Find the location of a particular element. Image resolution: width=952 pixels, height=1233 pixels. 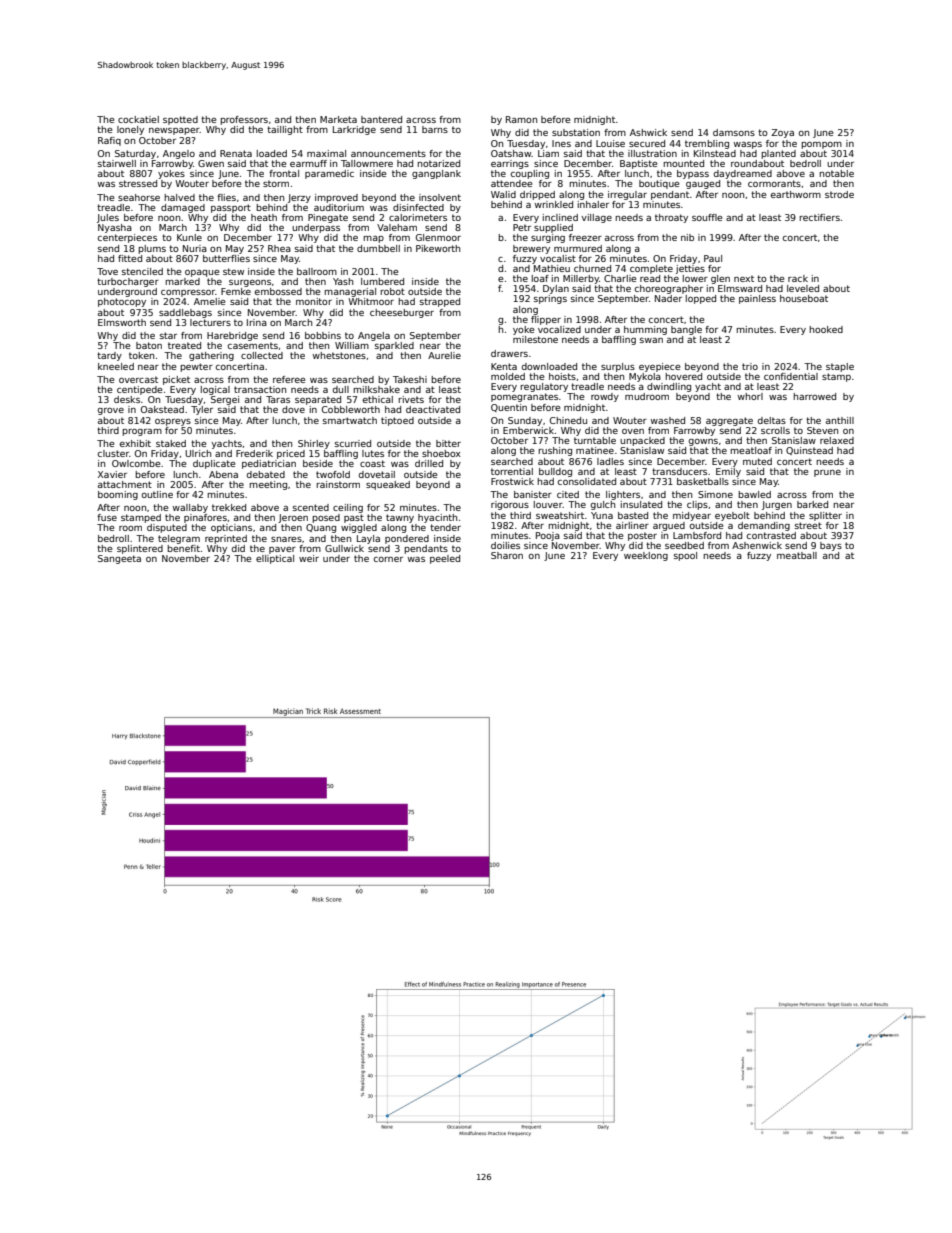

cheeseburger is located at coordinates (402, 313).
